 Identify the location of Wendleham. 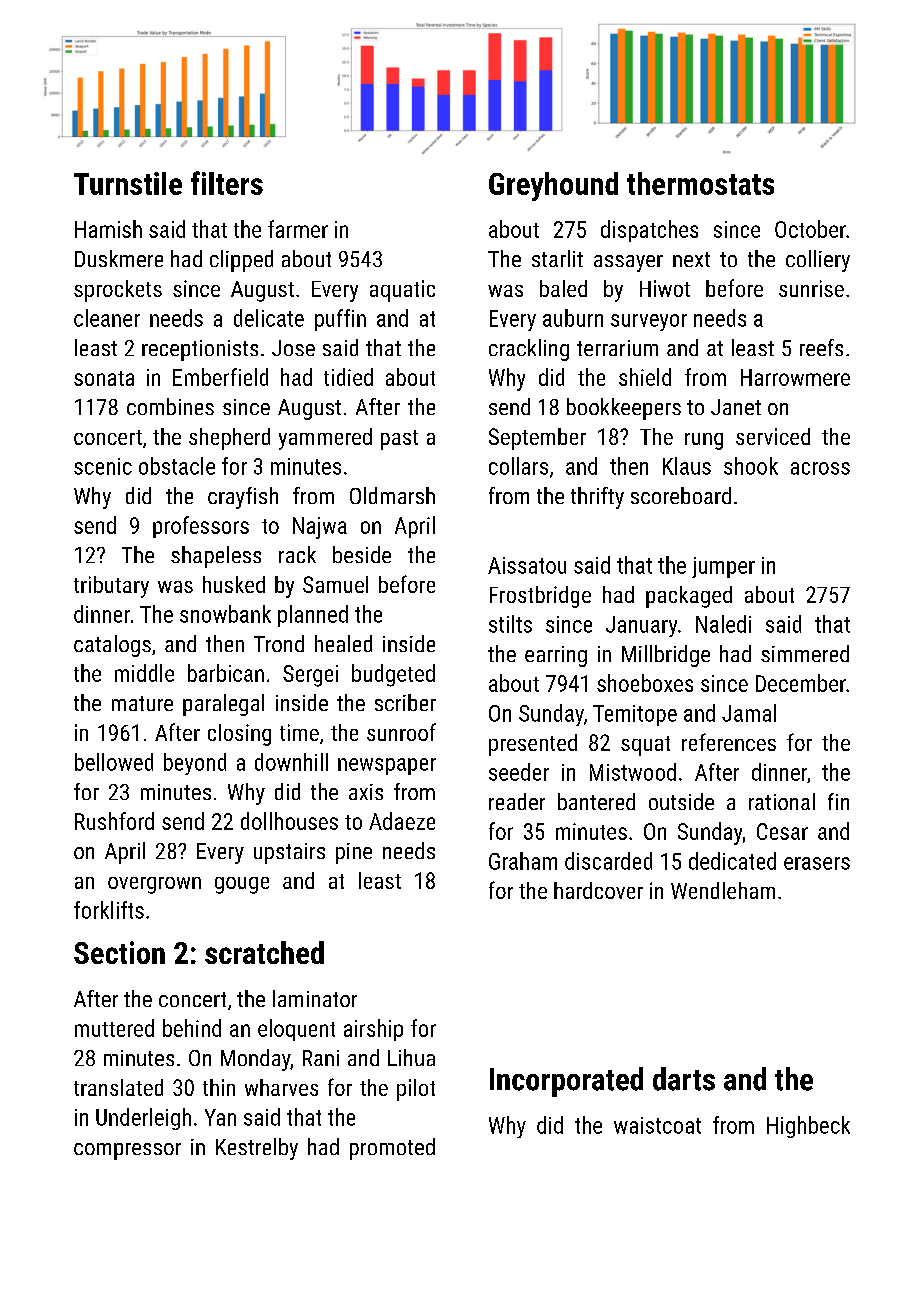
(723, 890).
